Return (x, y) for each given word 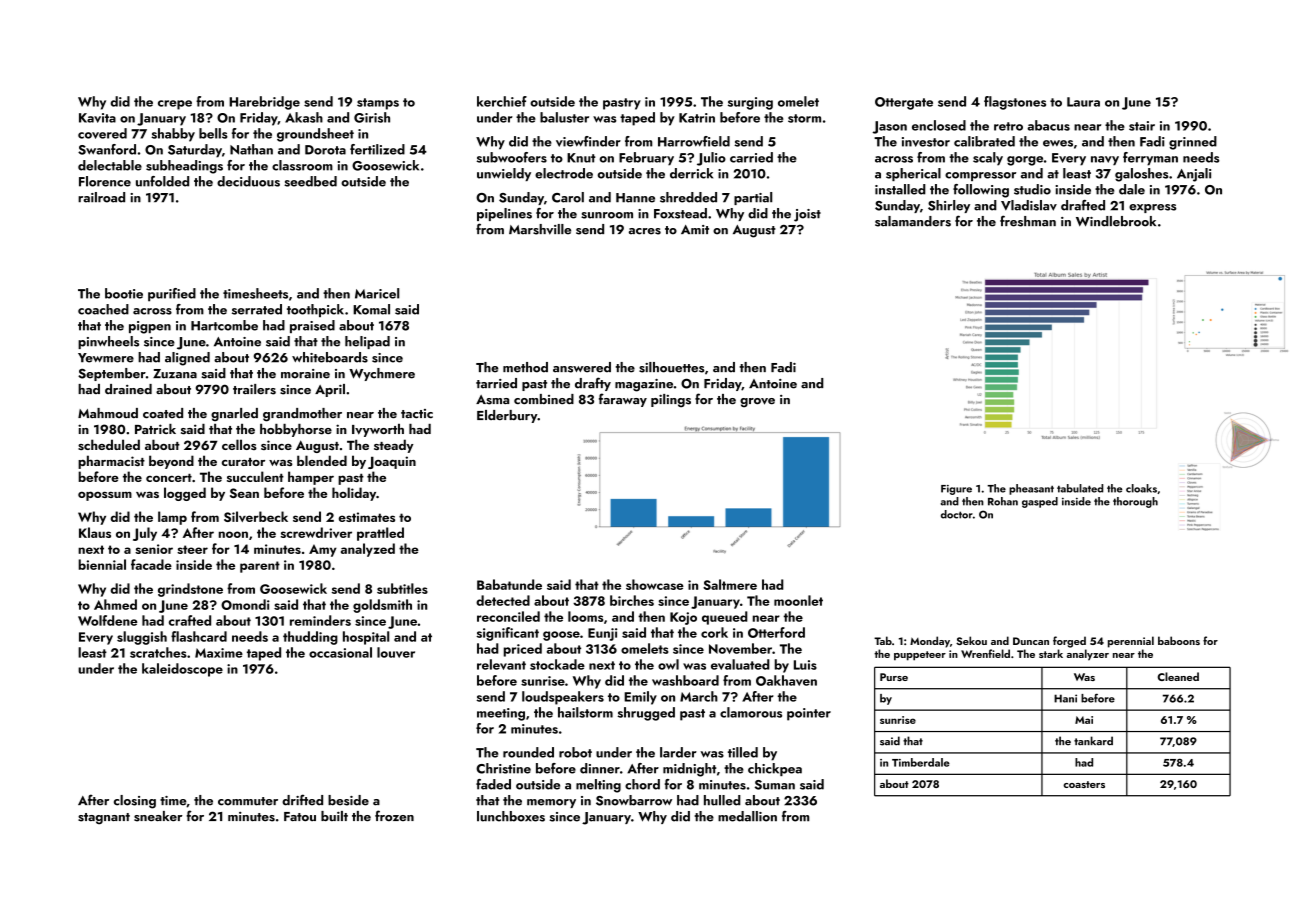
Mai (1084, 720)
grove (757, 403)
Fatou (300, 816)
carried (751, 157)
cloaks (1141, 488)
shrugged (646, 714)
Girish (372, 117)
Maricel (377, 293)
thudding (310, 638)
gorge (1025, 161)
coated (163, 413)
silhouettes (672, 367)
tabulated (1080, 488)
